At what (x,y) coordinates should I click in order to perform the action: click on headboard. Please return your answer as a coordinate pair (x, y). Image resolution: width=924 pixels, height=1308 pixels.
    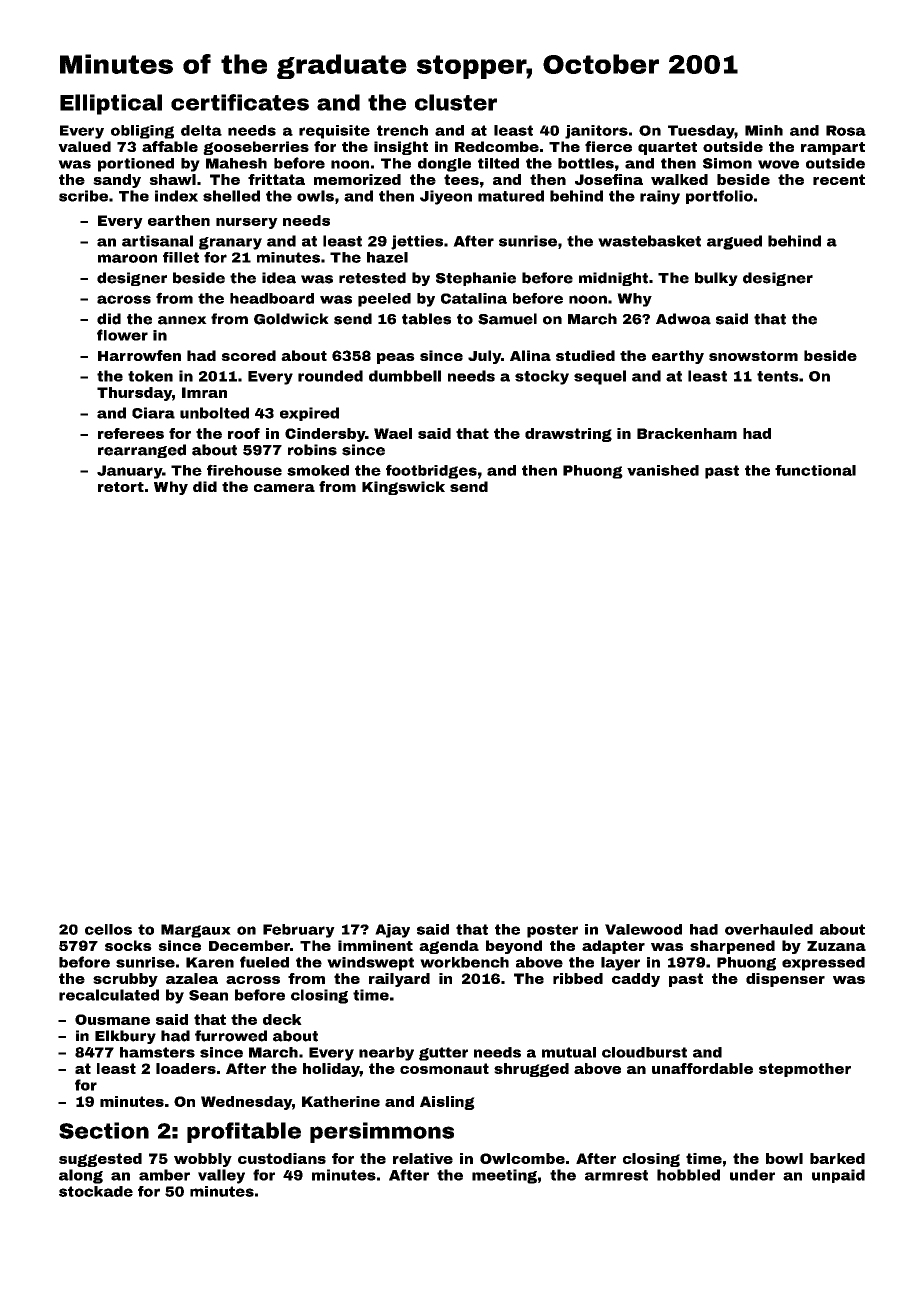
    Looking at the image, I should click on (272, 298).
